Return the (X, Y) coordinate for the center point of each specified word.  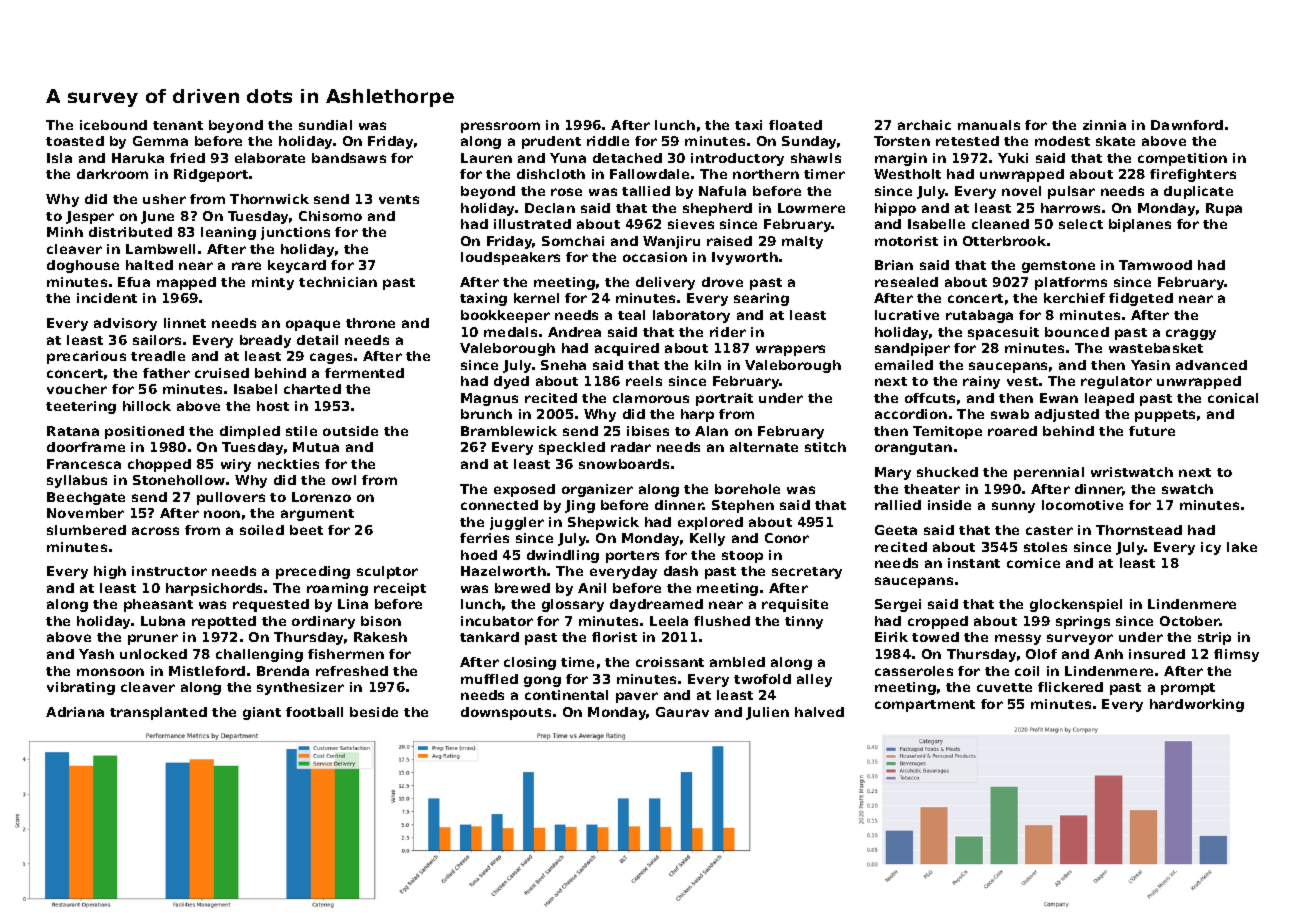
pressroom (500, 127)
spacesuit (1003, 333)
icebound (113, 125)
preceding (313, 572)
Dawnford (1187, 125)
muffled (489, 679)
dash (681, 571)
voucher (77, 389)
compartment (925, 706)
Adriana (75, 712)
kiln (708, 365)
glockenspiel (1076, 605)
